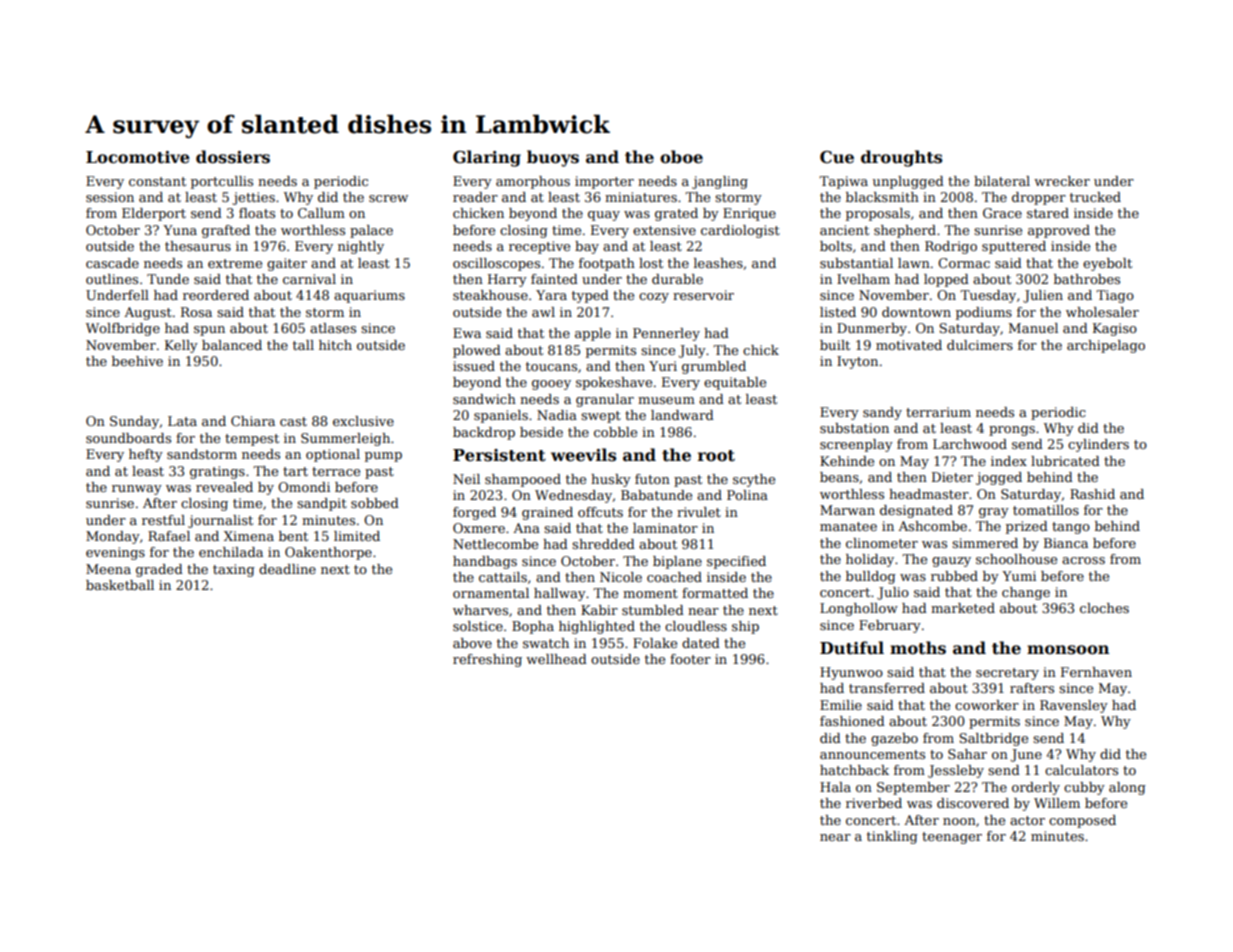 Image resolution: width=1233 pixels, height=952 pixels. Describe the element at coordinates (123, 329) in the page. I see `Wolfbridge` at that location.
